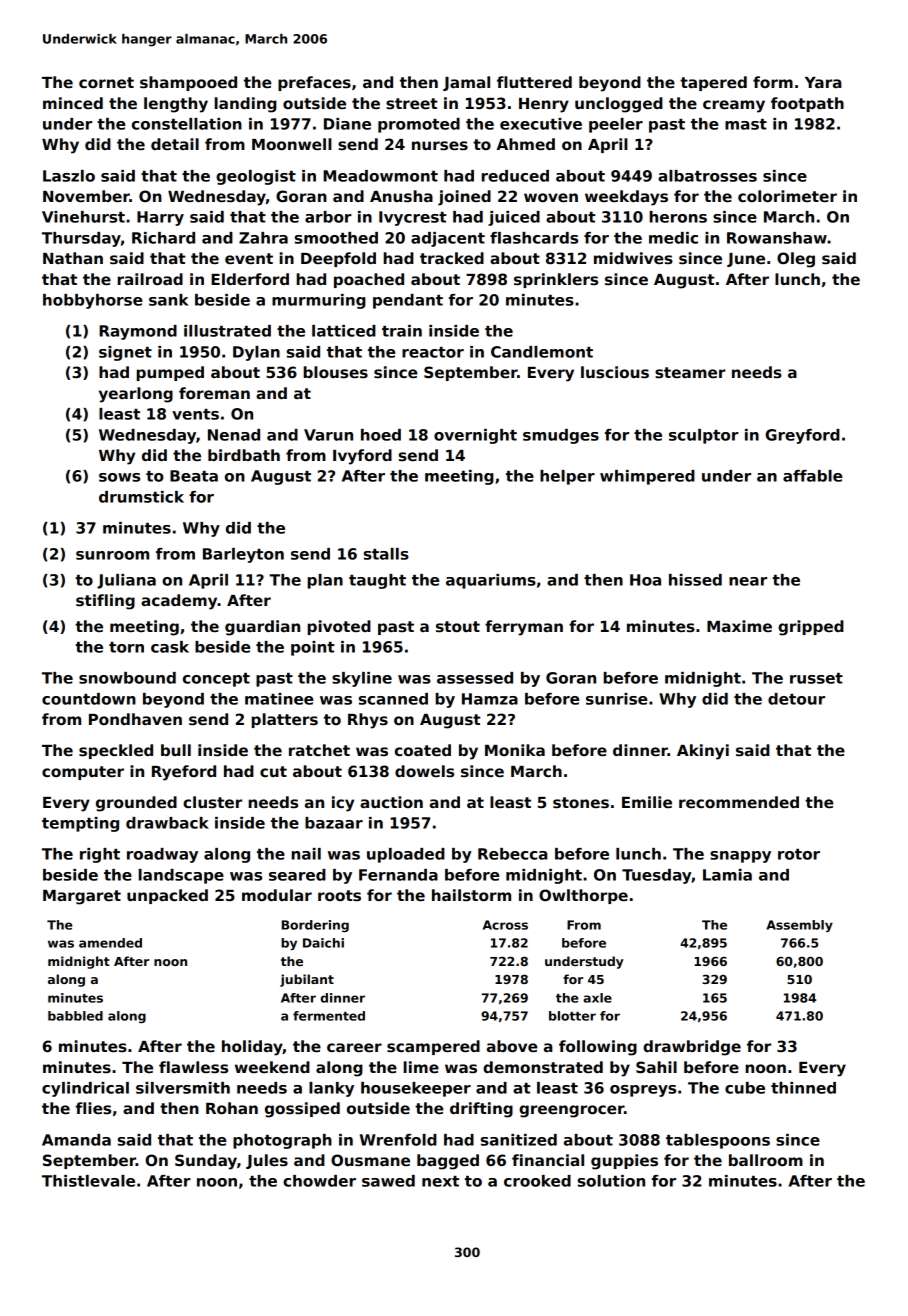 The width and height of the screenshot is (908, 1316). I want to click on Thistlevale, so click(88, 1181).
